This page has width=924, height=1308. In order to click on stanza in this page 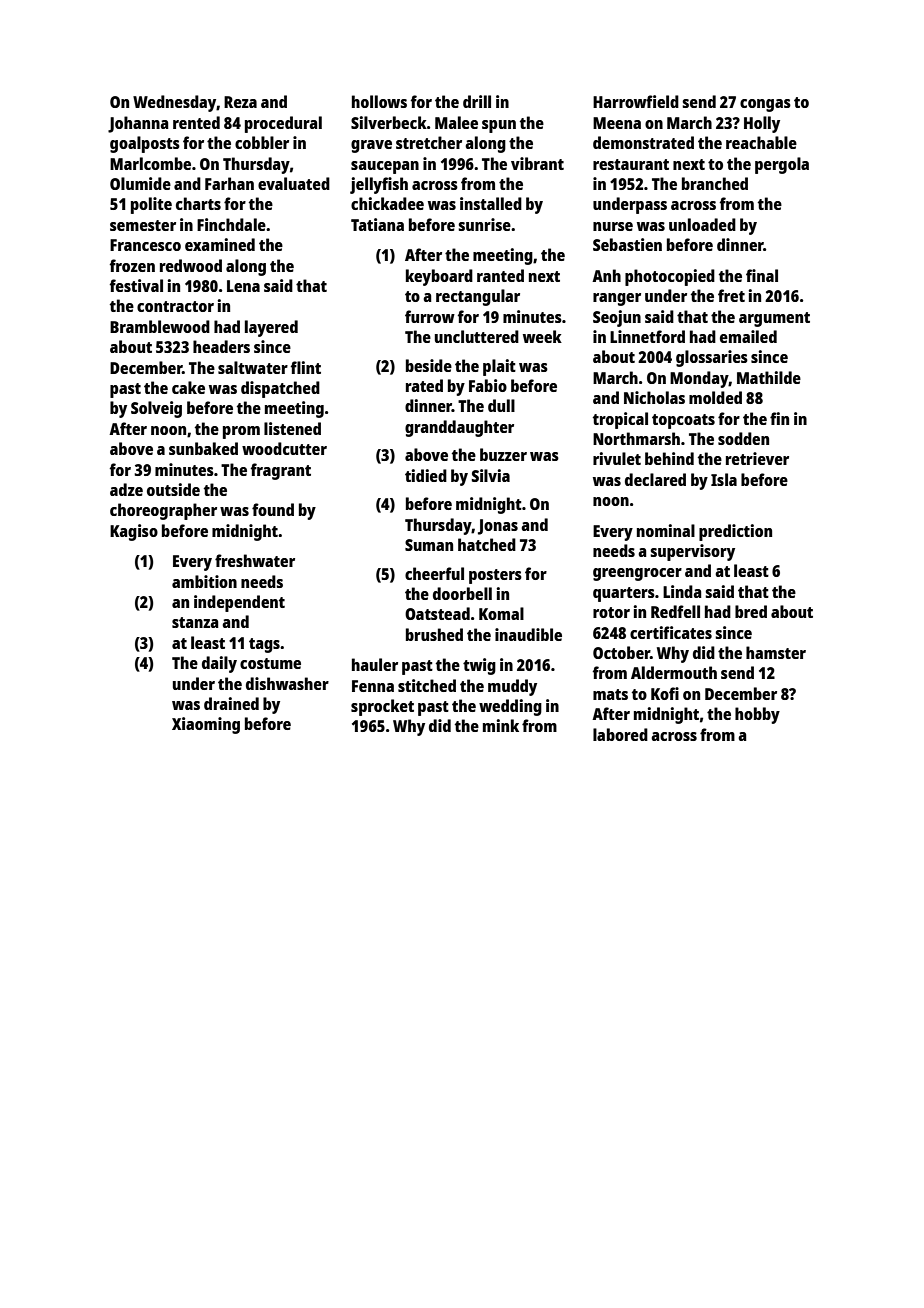, I will do `click(195, 622)`.
